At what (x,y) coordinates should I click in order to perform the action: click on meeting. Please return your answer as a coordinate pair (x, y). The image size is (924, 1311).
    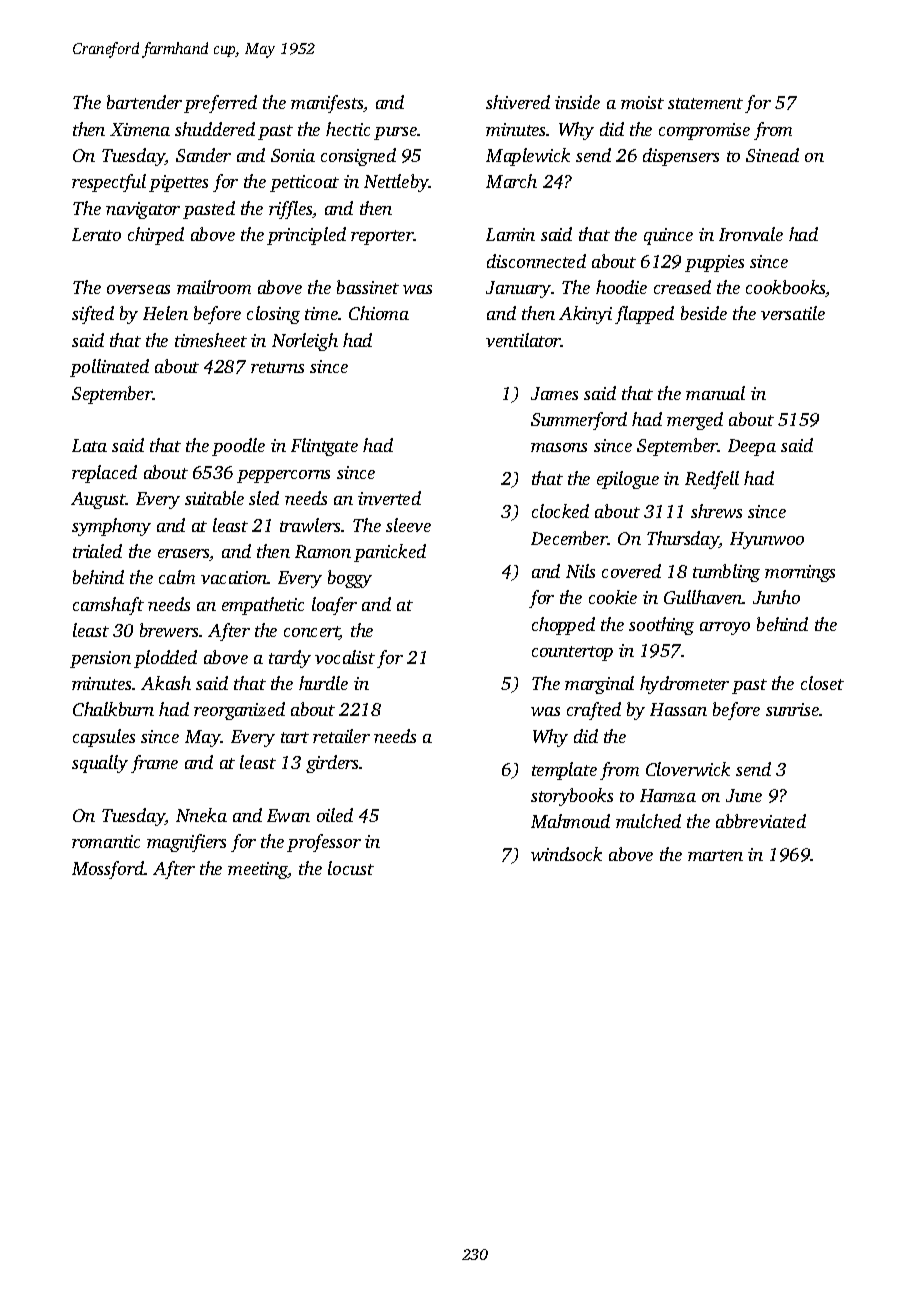
    Looking at the image, I should click on (258, 870).
